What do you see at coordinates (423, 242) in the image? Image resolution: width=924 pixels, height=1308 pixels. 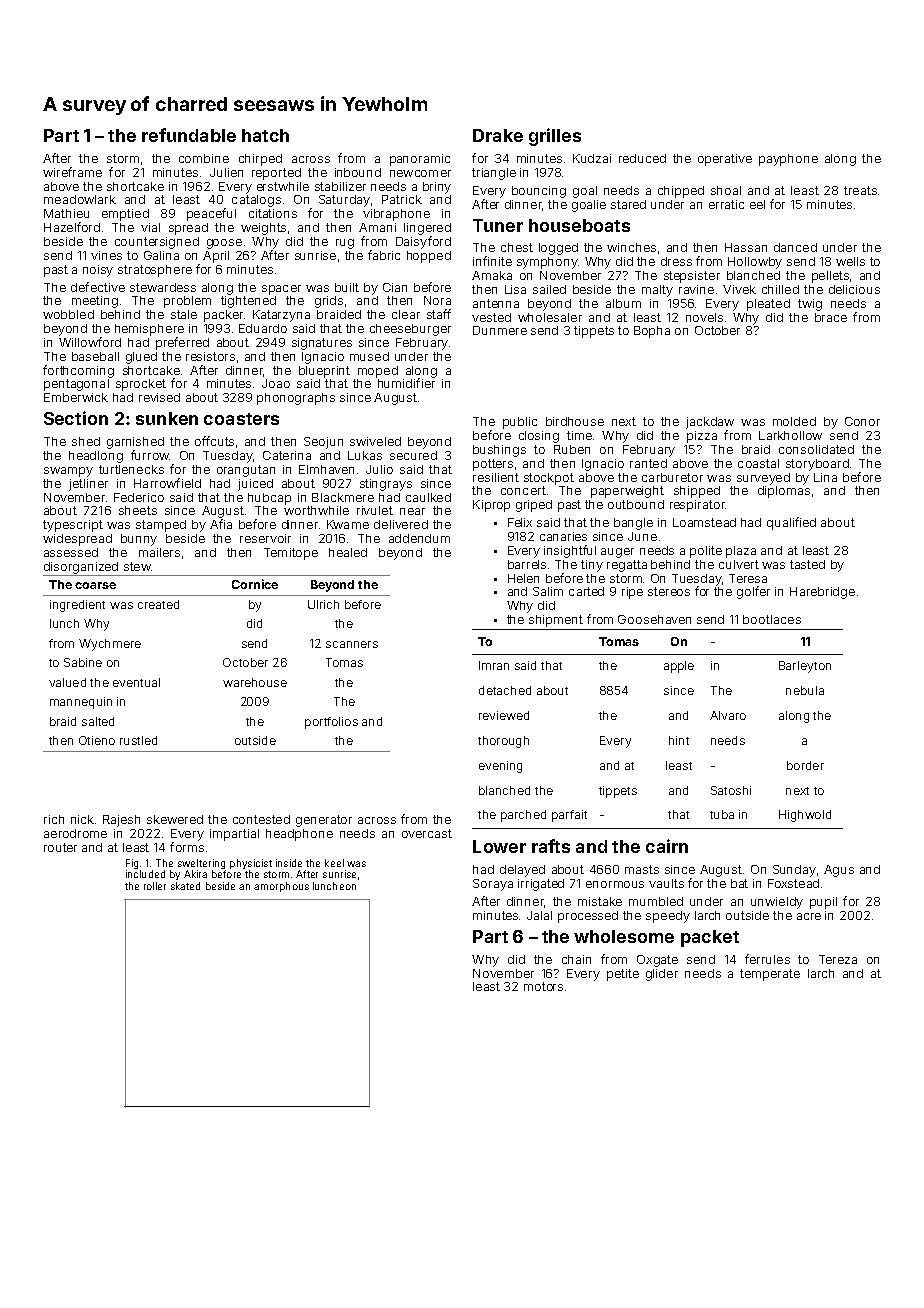 I see `Daisyford` at bounding box center [423, 242].
